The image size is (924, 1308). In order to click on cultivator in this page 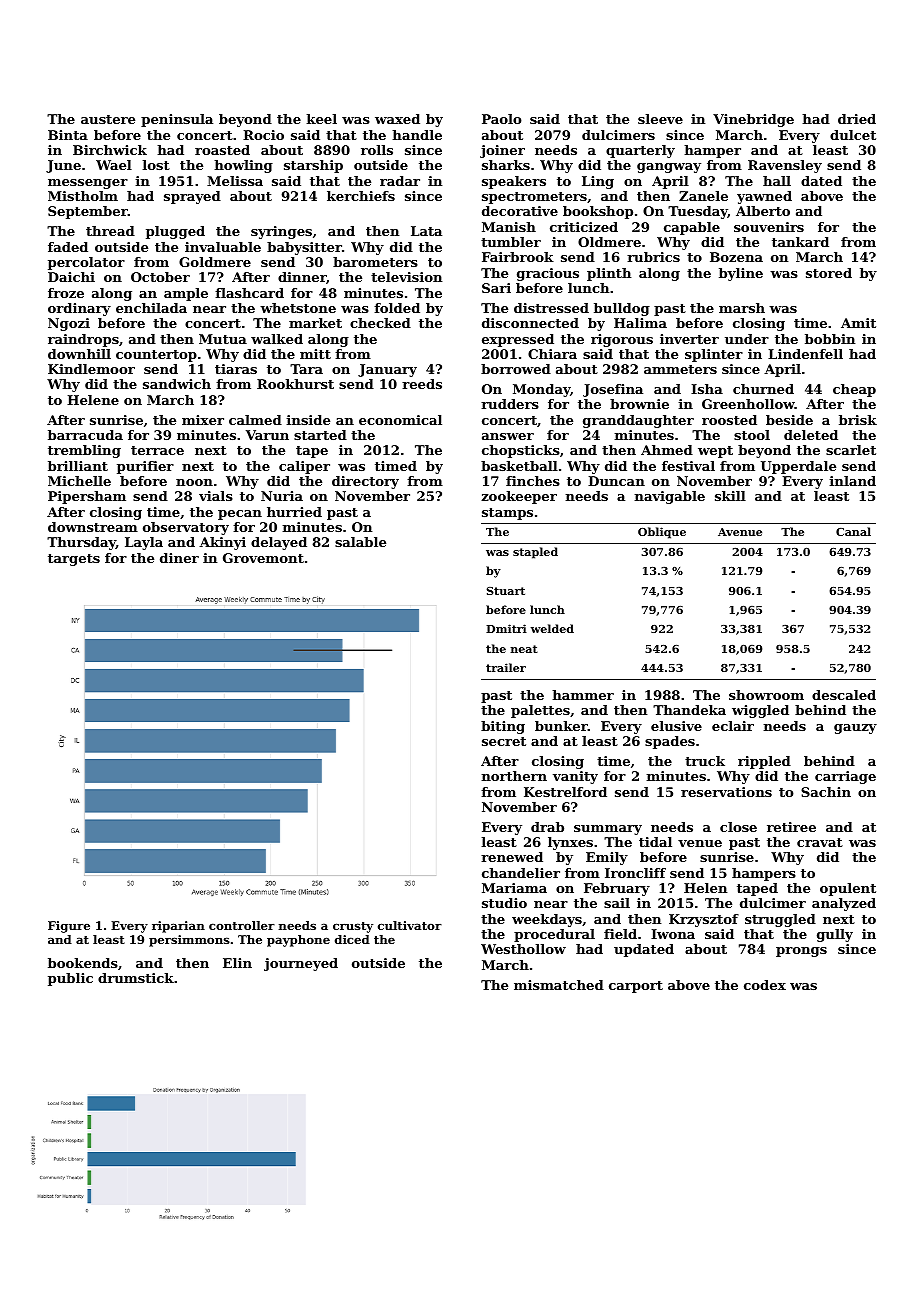, I will do `click(410, 925)`.
